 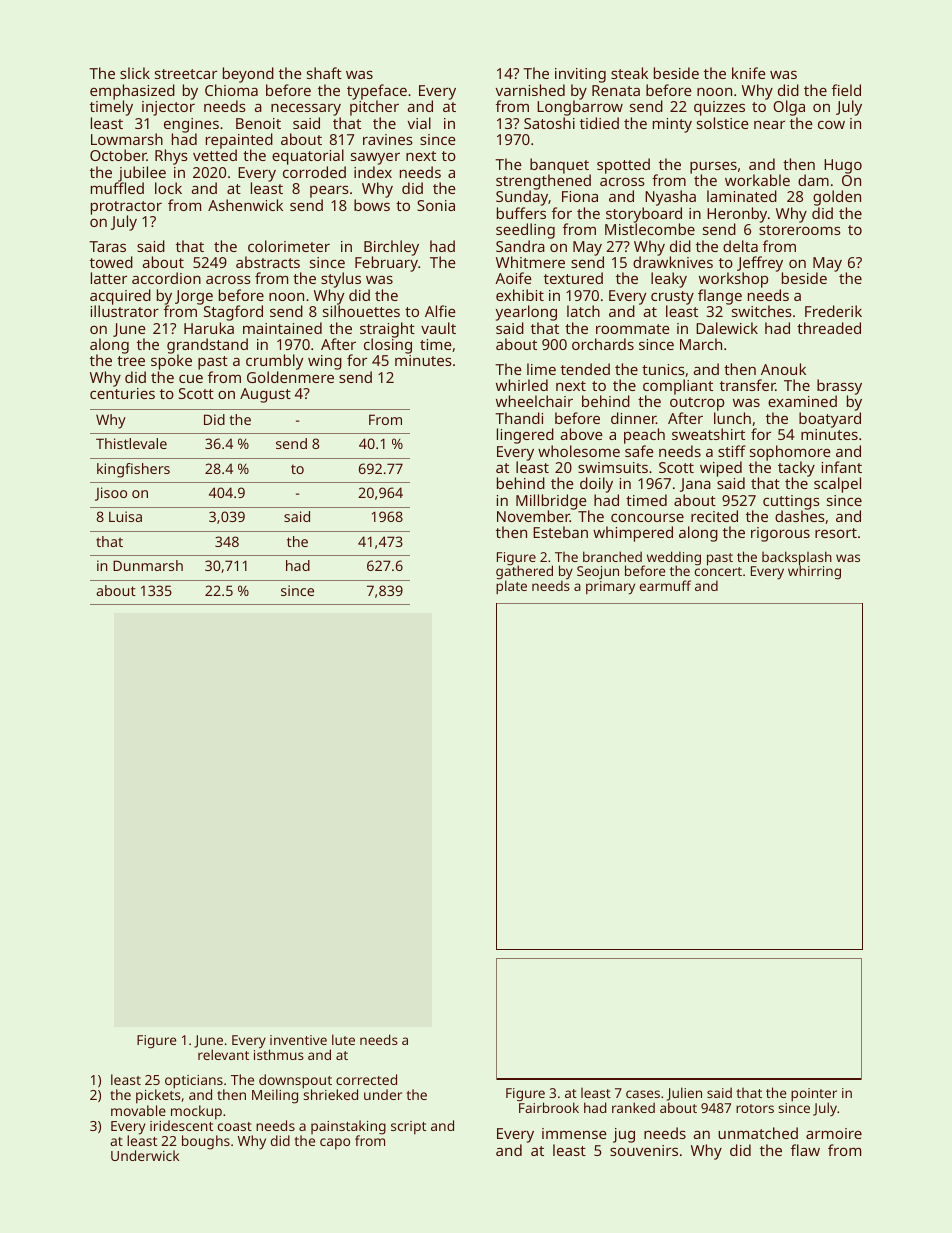 I want to click on plate, so click(x=511, y=587).
